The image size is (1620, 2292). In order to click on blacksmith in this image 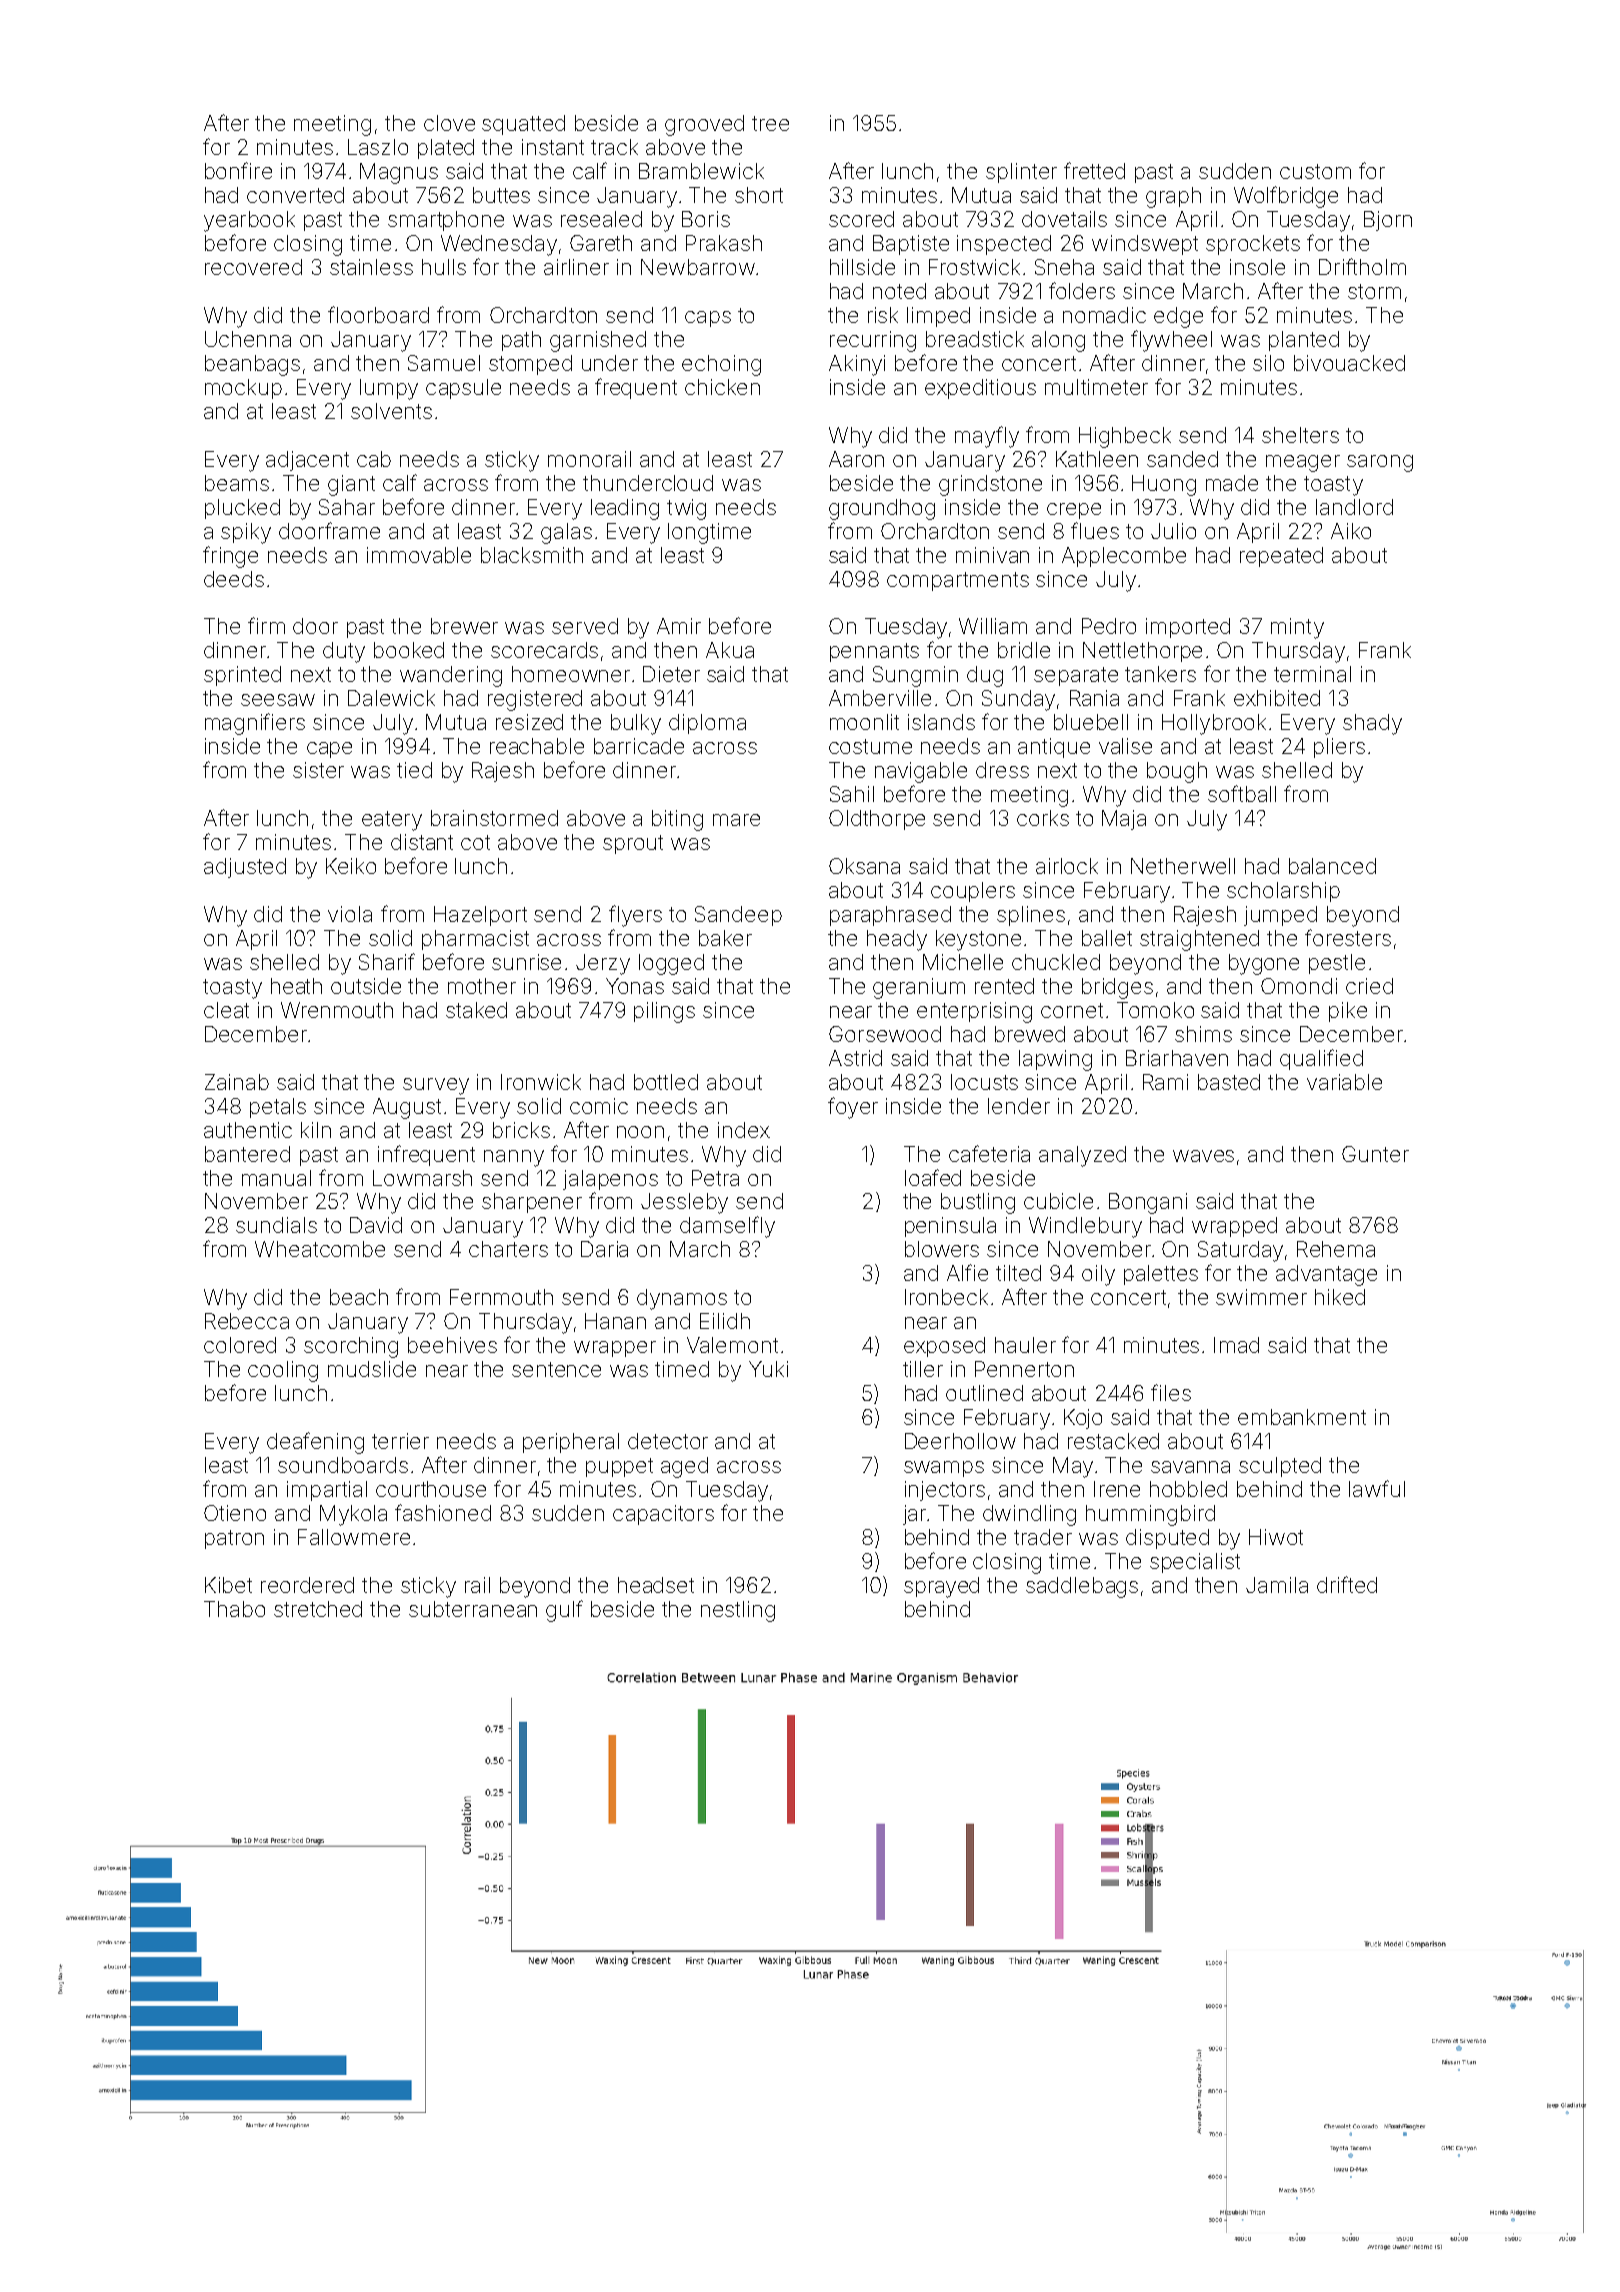, I will do `click(532, 555)`.
